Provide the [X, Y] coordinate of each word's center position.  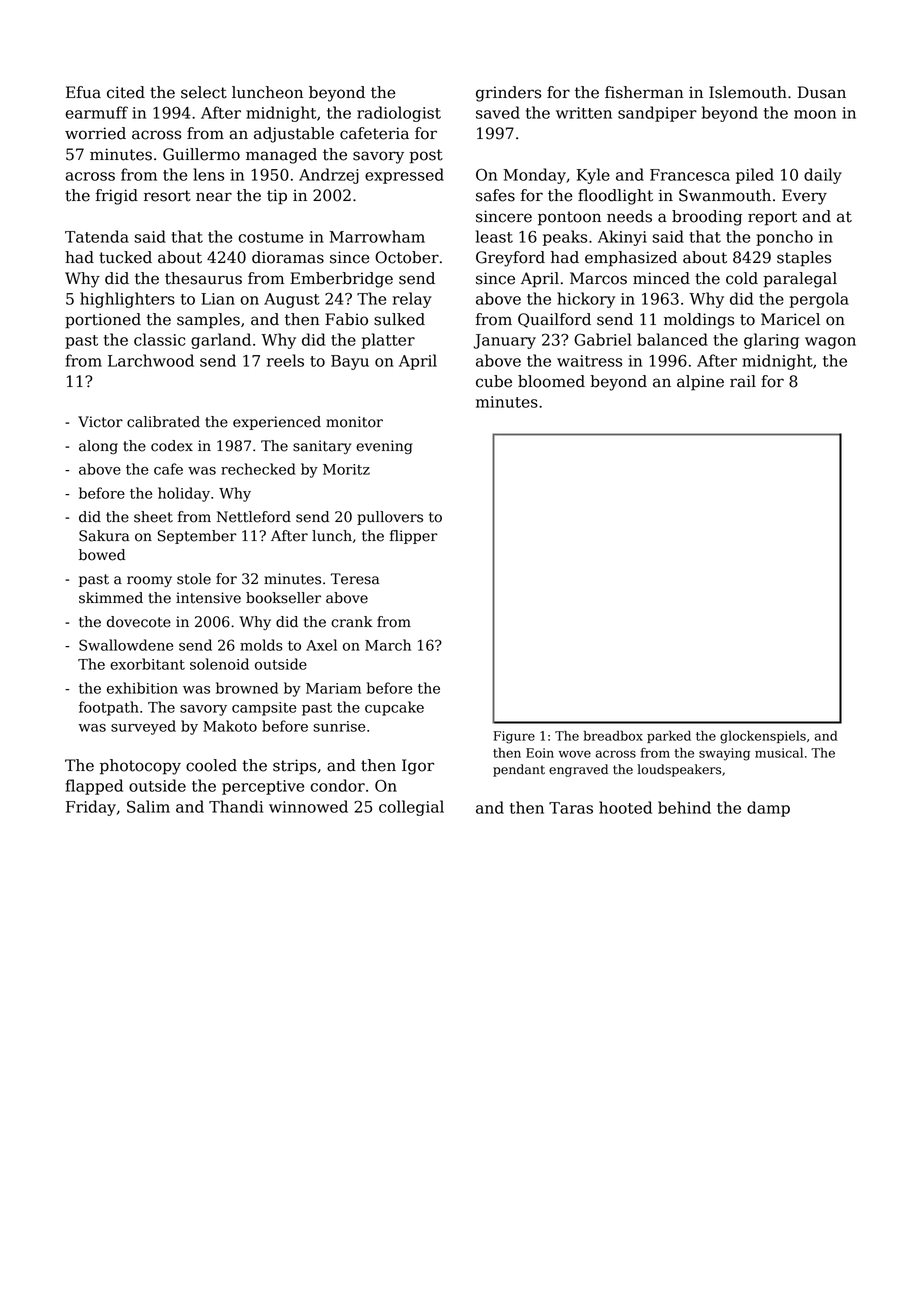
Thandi [236, 806]
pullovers [390, 518]
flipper [414, 537]
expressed [404, 176]
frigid [117, 197]
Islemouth [748, 92]
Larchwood [151, 360]
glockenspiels [763, 737]
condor [337, 785]
